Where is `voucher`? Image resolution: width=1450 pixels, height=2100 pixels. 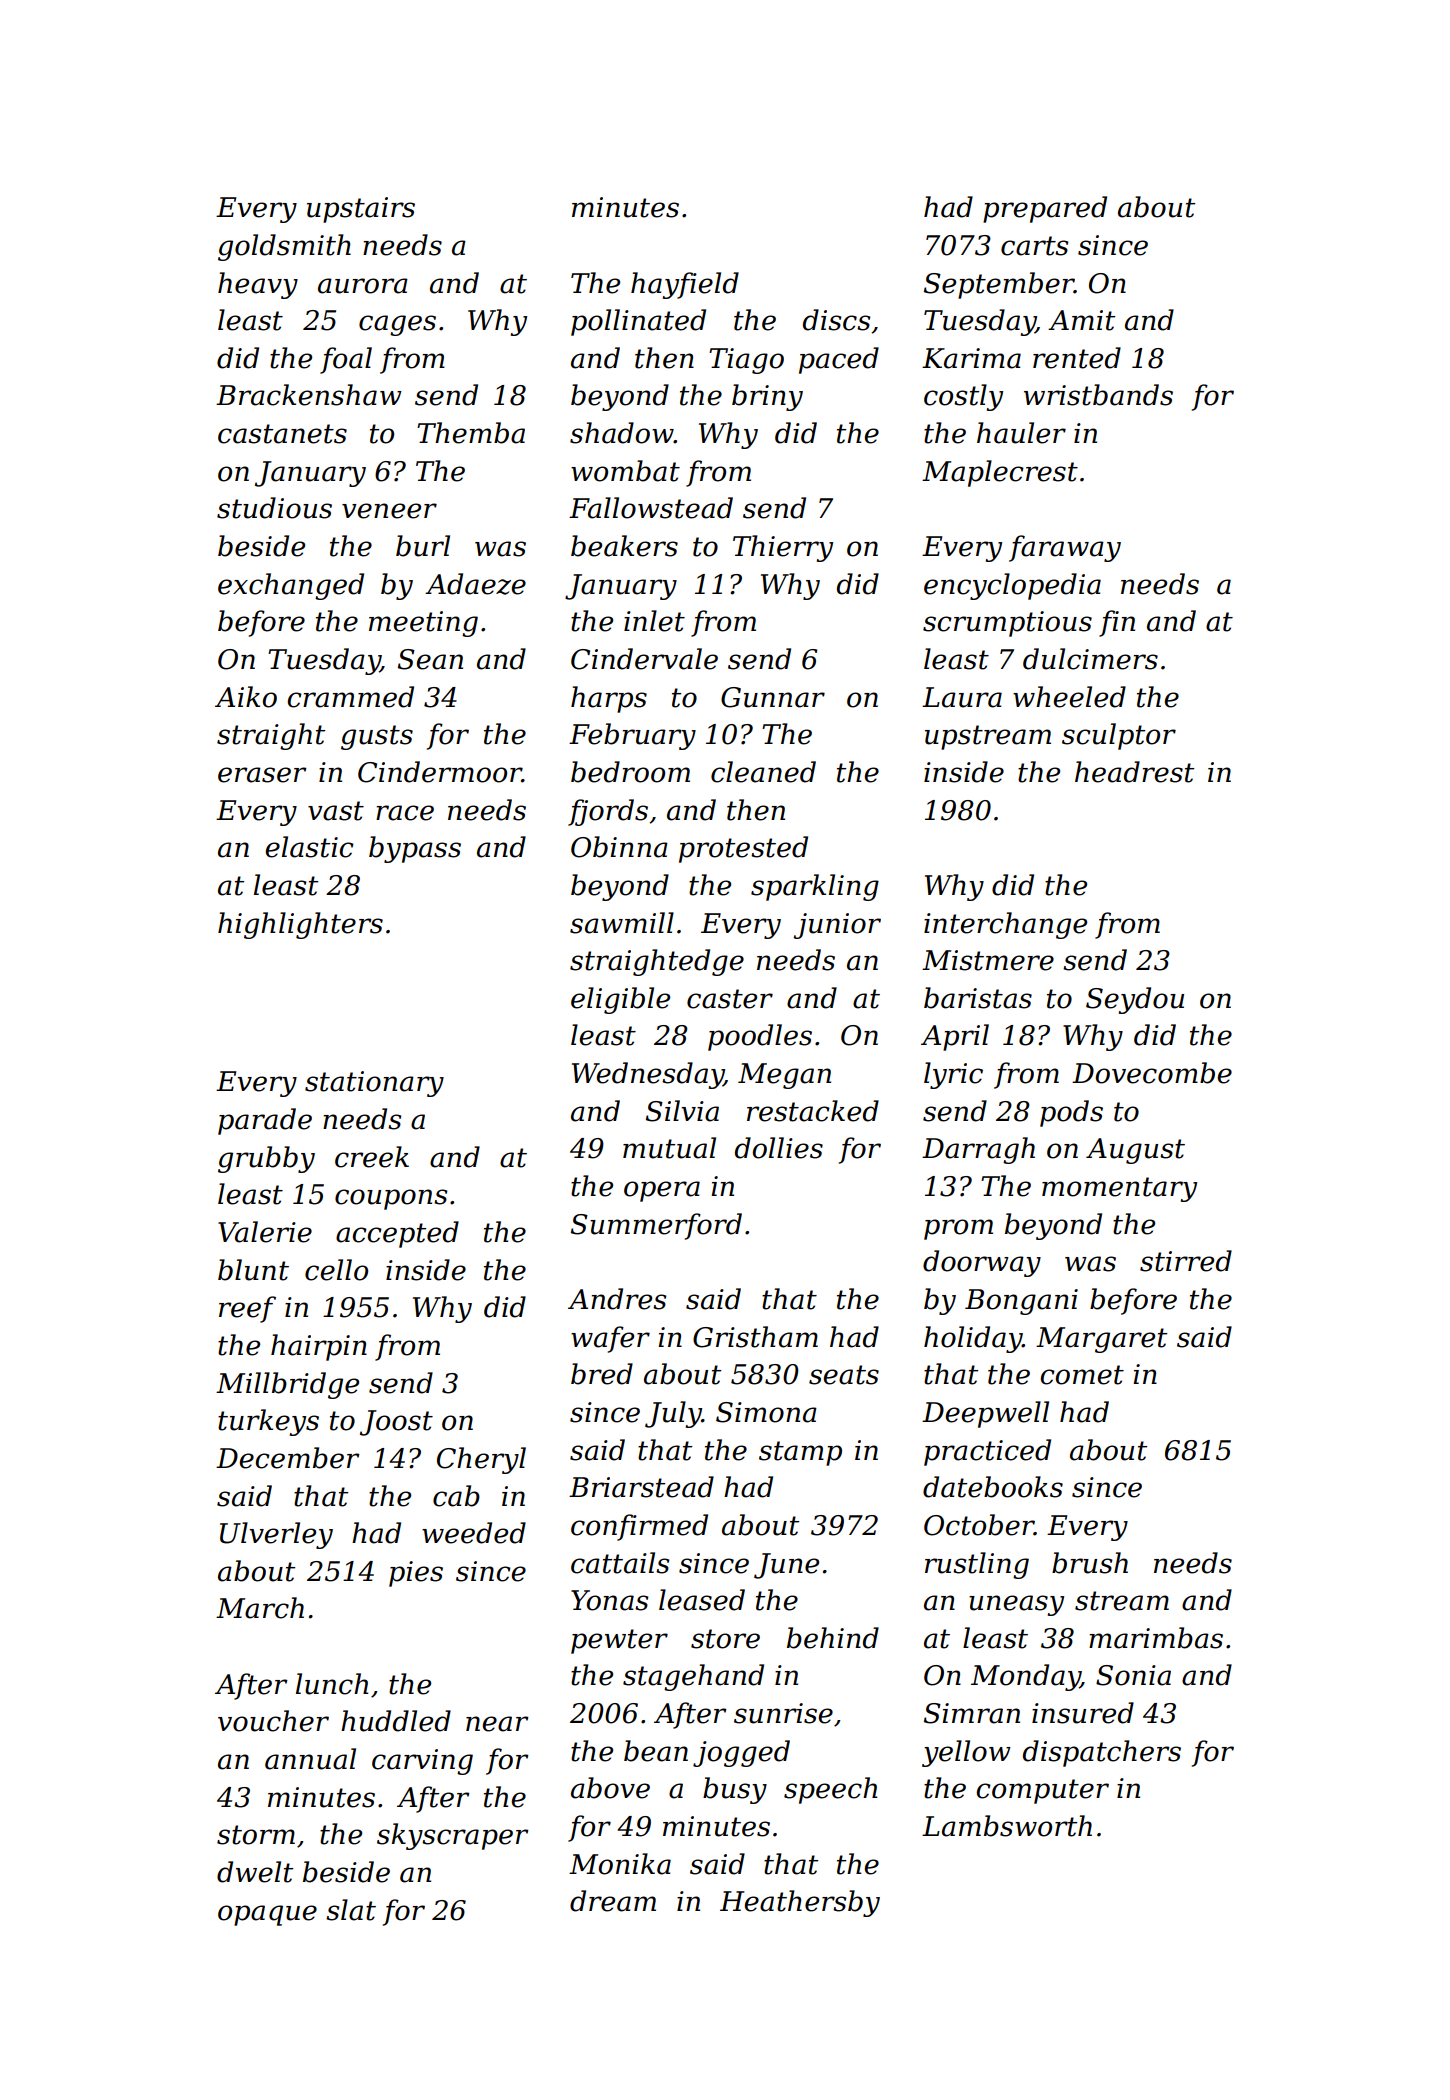 voucher is located at coordinates (273, 1721).
